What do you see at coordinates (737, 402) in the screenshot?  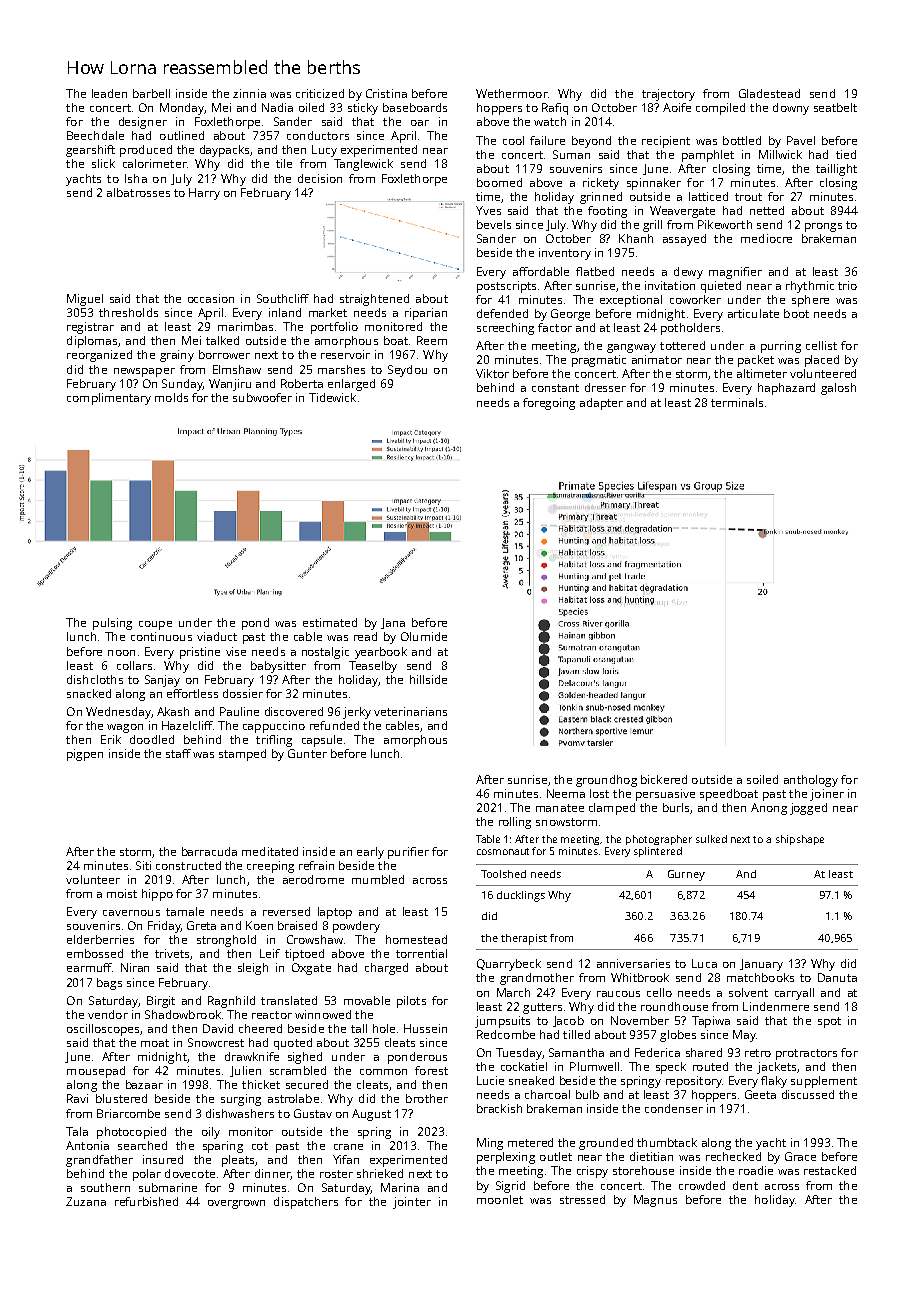 I see `terminals` at bounding box center [737, 402].
